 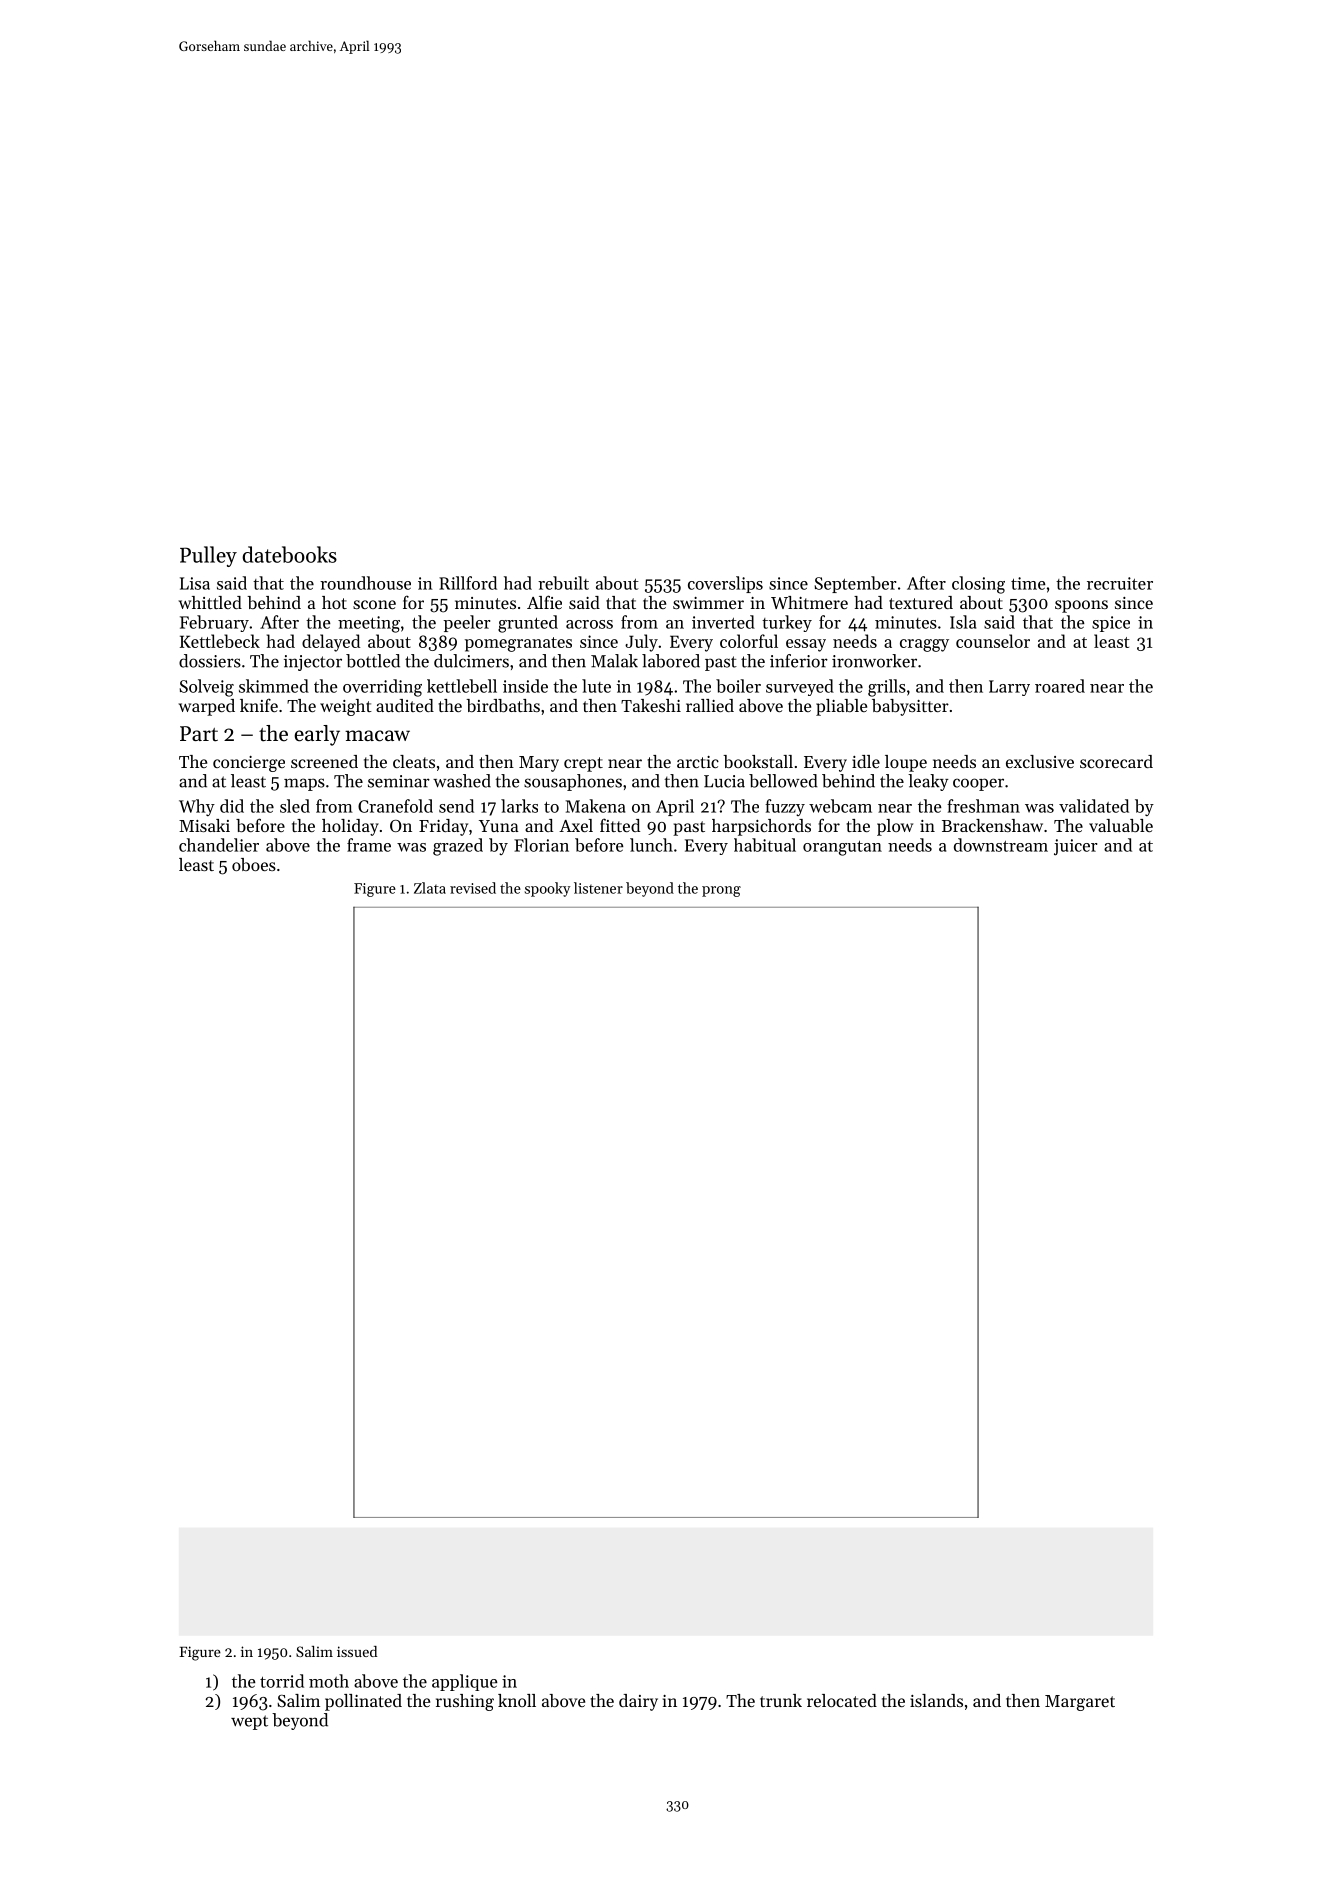 I want to click on Margaret, so click(x=1080, y=1703).
